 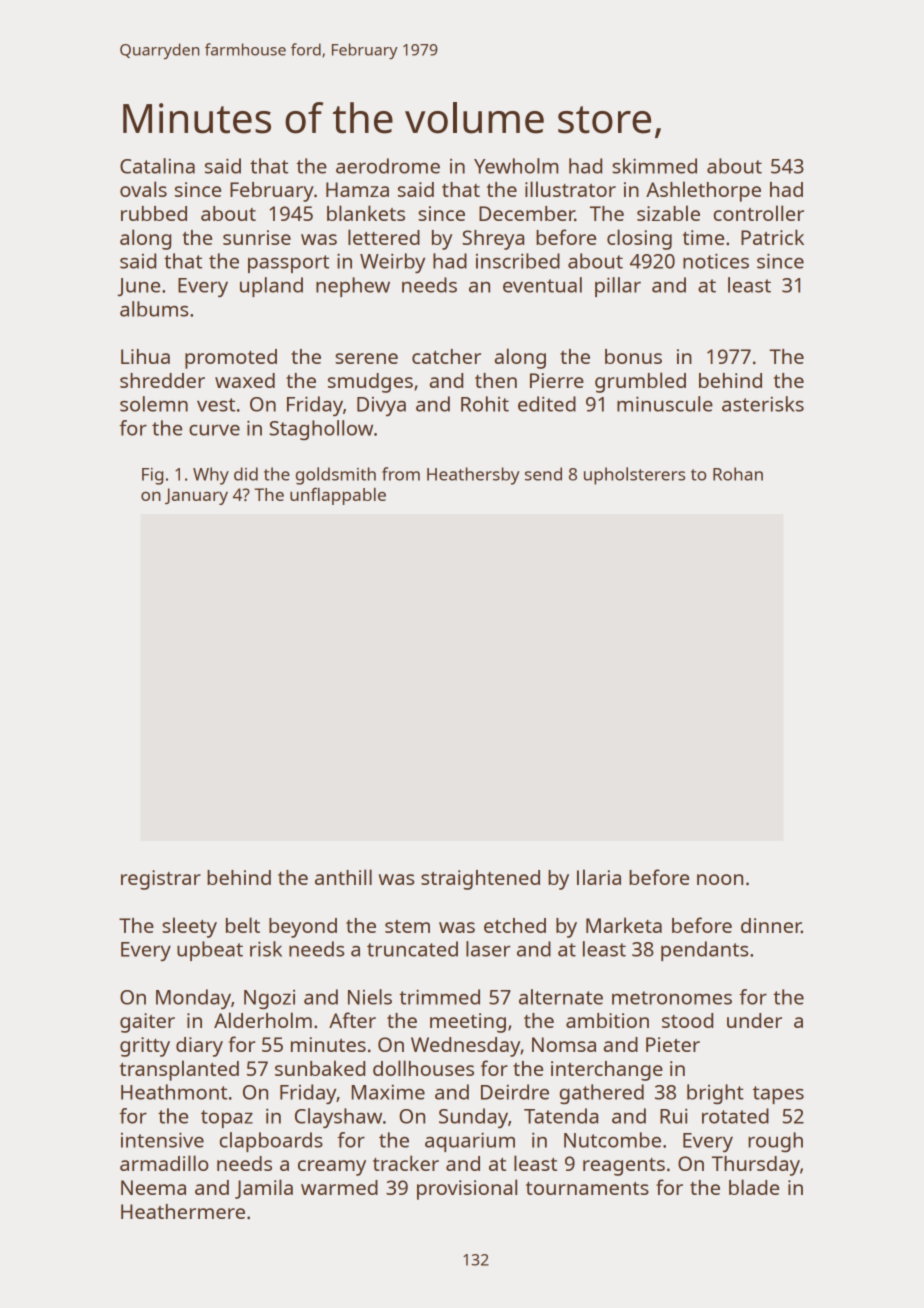 I want to click on Ilaria, so click(x=599, y=877).
